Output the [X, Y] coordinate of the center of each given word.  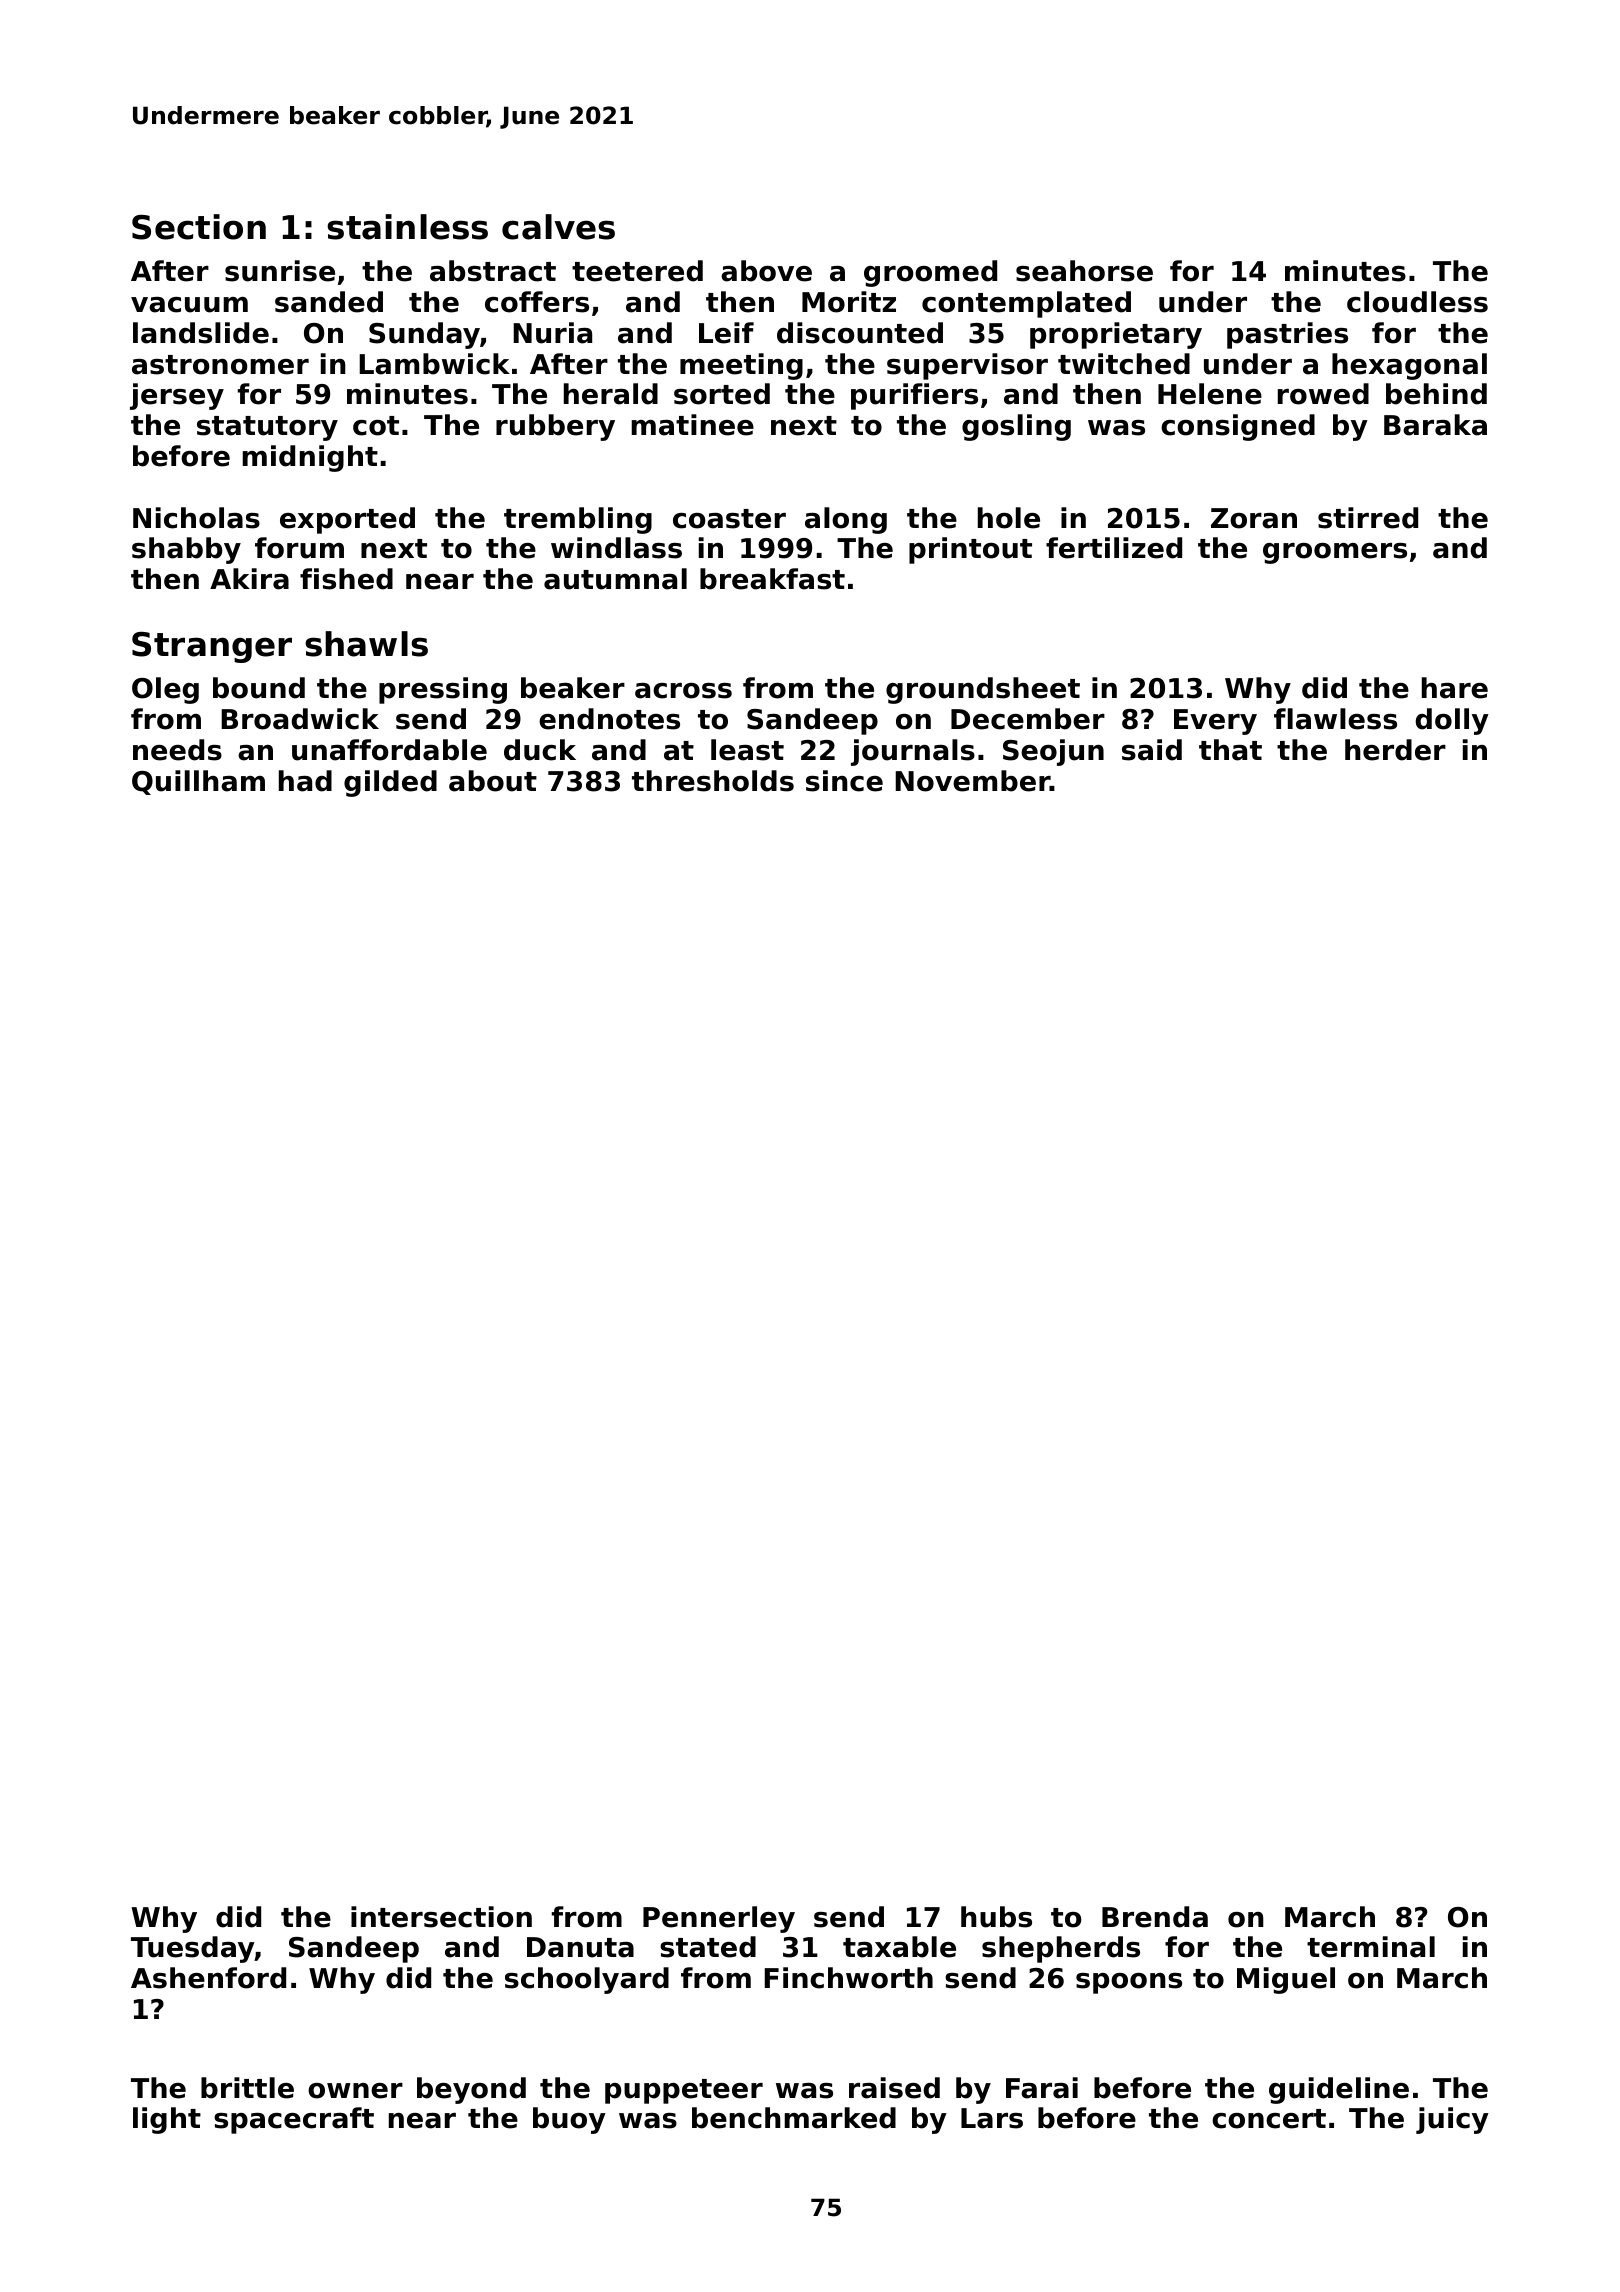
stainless [407, 227]
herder [1395, 750]
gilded [390, 783]
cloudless [1417, 302]
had [305, 781]
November [972, 781]
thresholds [713, 781]
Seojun [1053, 752]
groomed [930, 273]
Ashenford [208, 1978]
